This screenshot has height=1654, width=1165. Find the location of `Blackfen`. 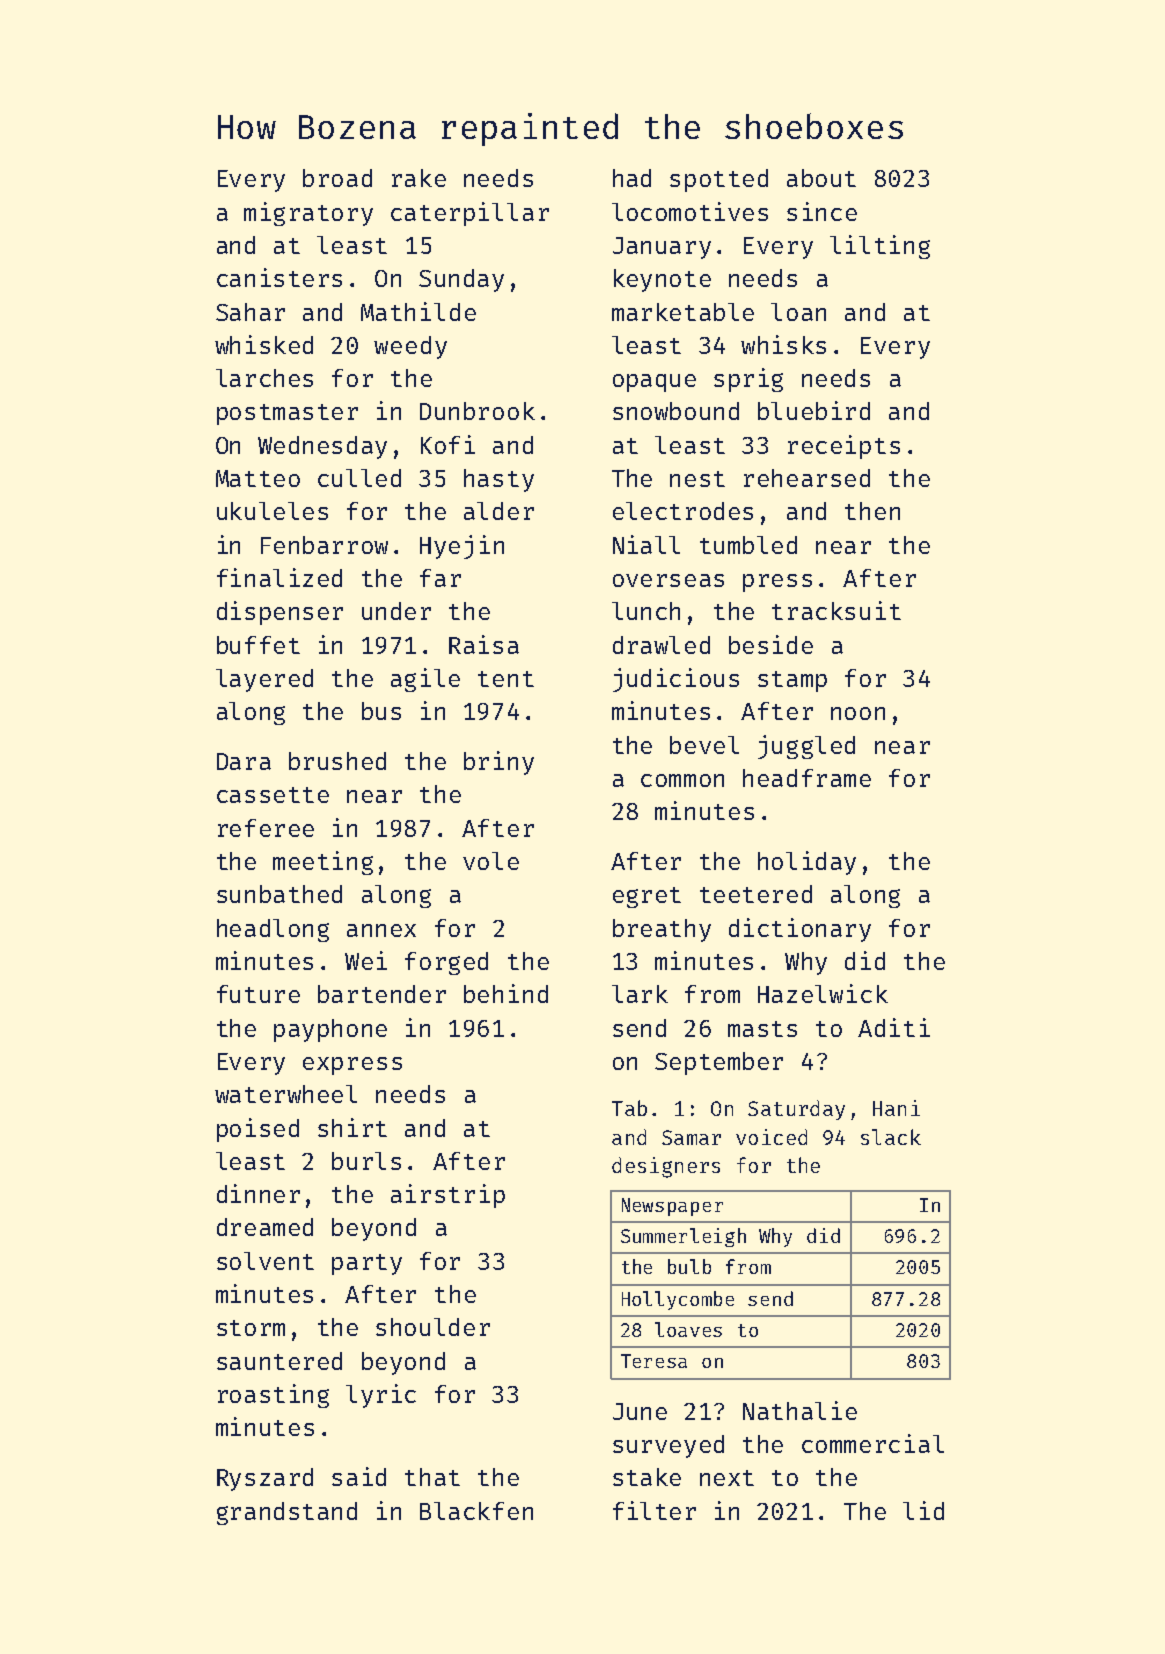

Blackfen is located at coordinates (476, 1511).
